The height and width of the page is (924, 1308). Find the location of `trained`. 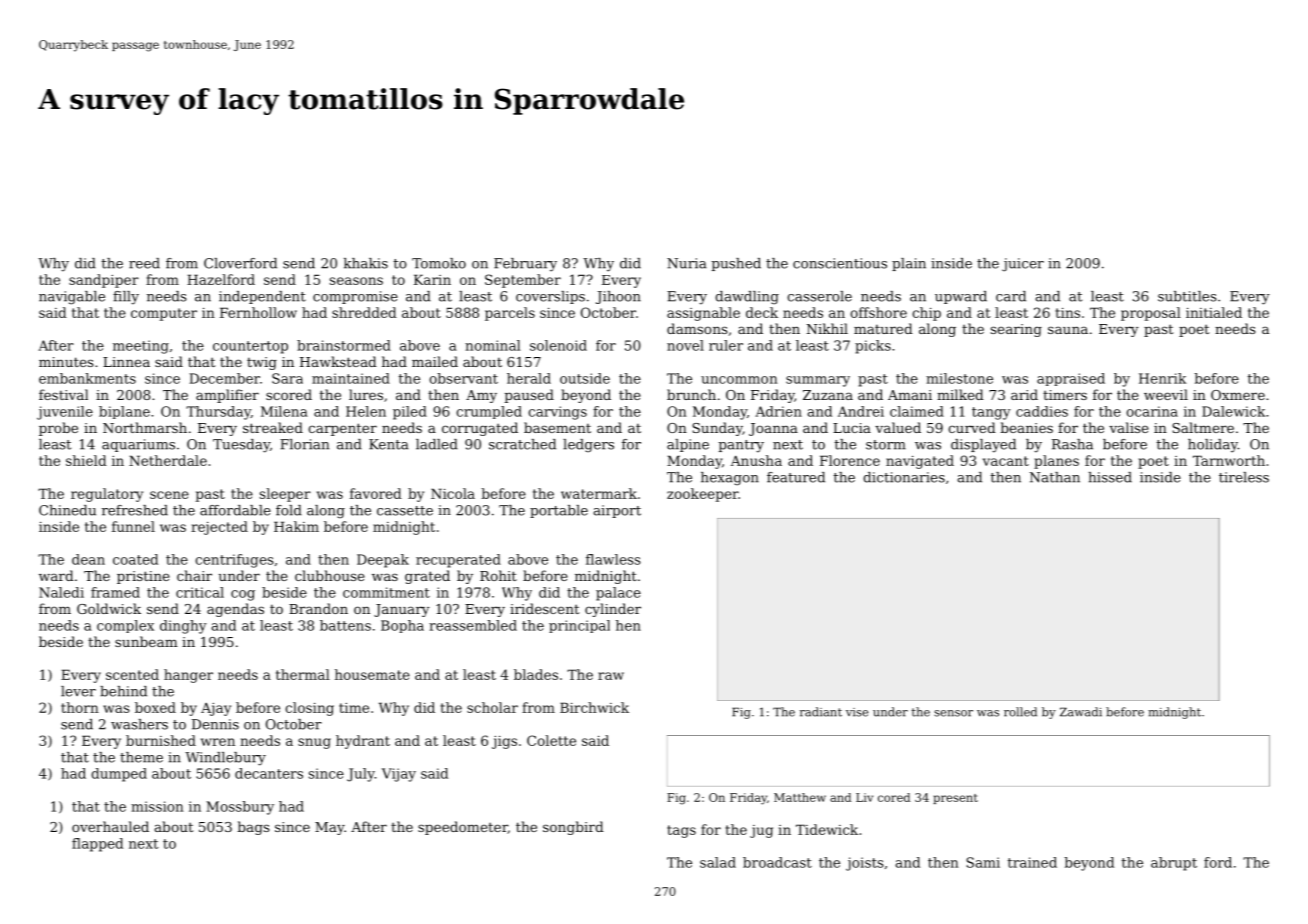

trained is located at coordinates (1032, 862).
